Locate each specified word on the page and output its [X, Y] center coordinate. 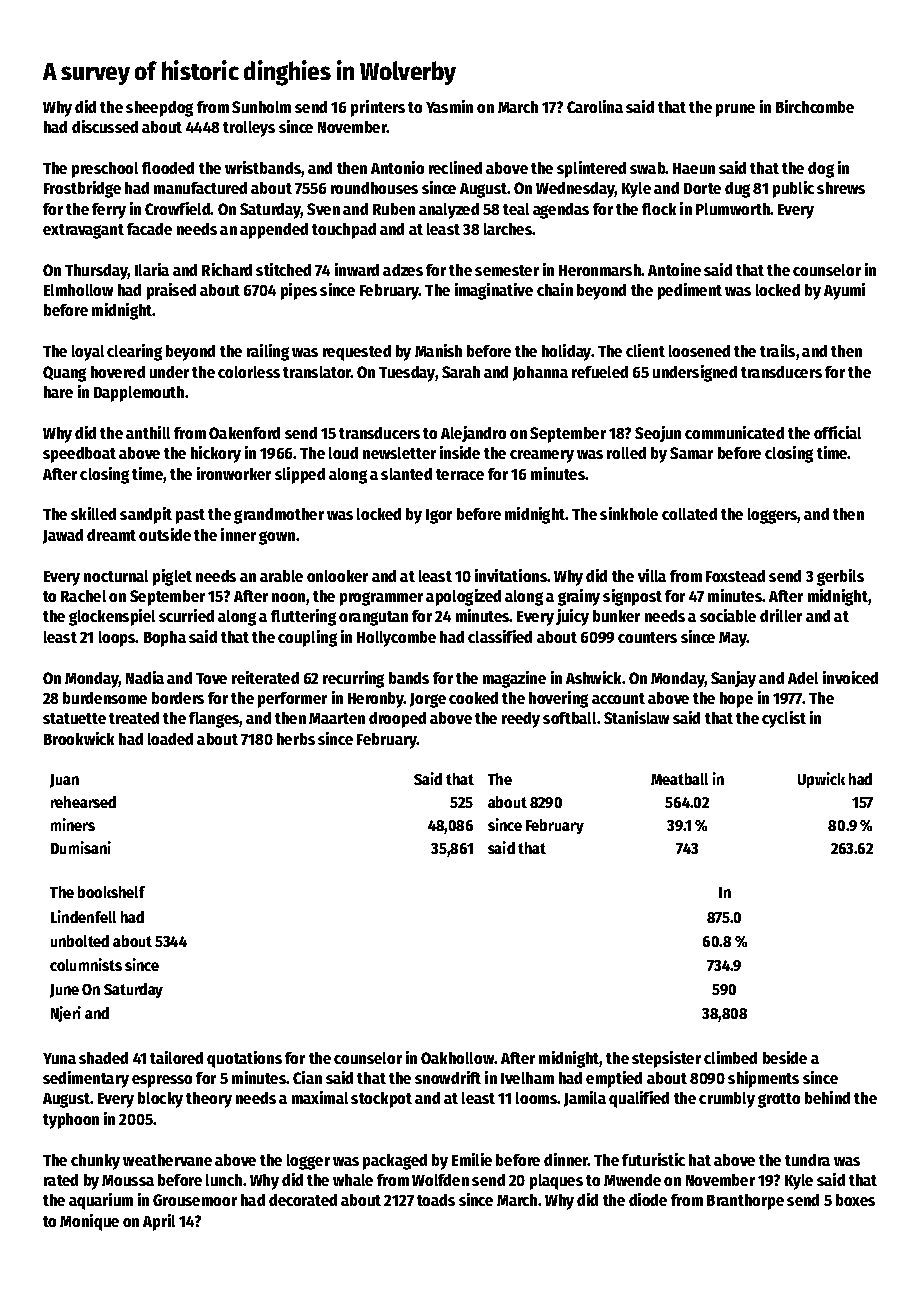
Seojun [658, 434]
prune [735, 110]
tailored [176, 1057]
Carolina [595, 106]
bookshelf [111, 892]
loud [343, 453]
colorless [249, 372]
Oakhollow [457, 1058]
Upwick [821, 780]
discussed [105, 126]
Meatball [679, 779]
